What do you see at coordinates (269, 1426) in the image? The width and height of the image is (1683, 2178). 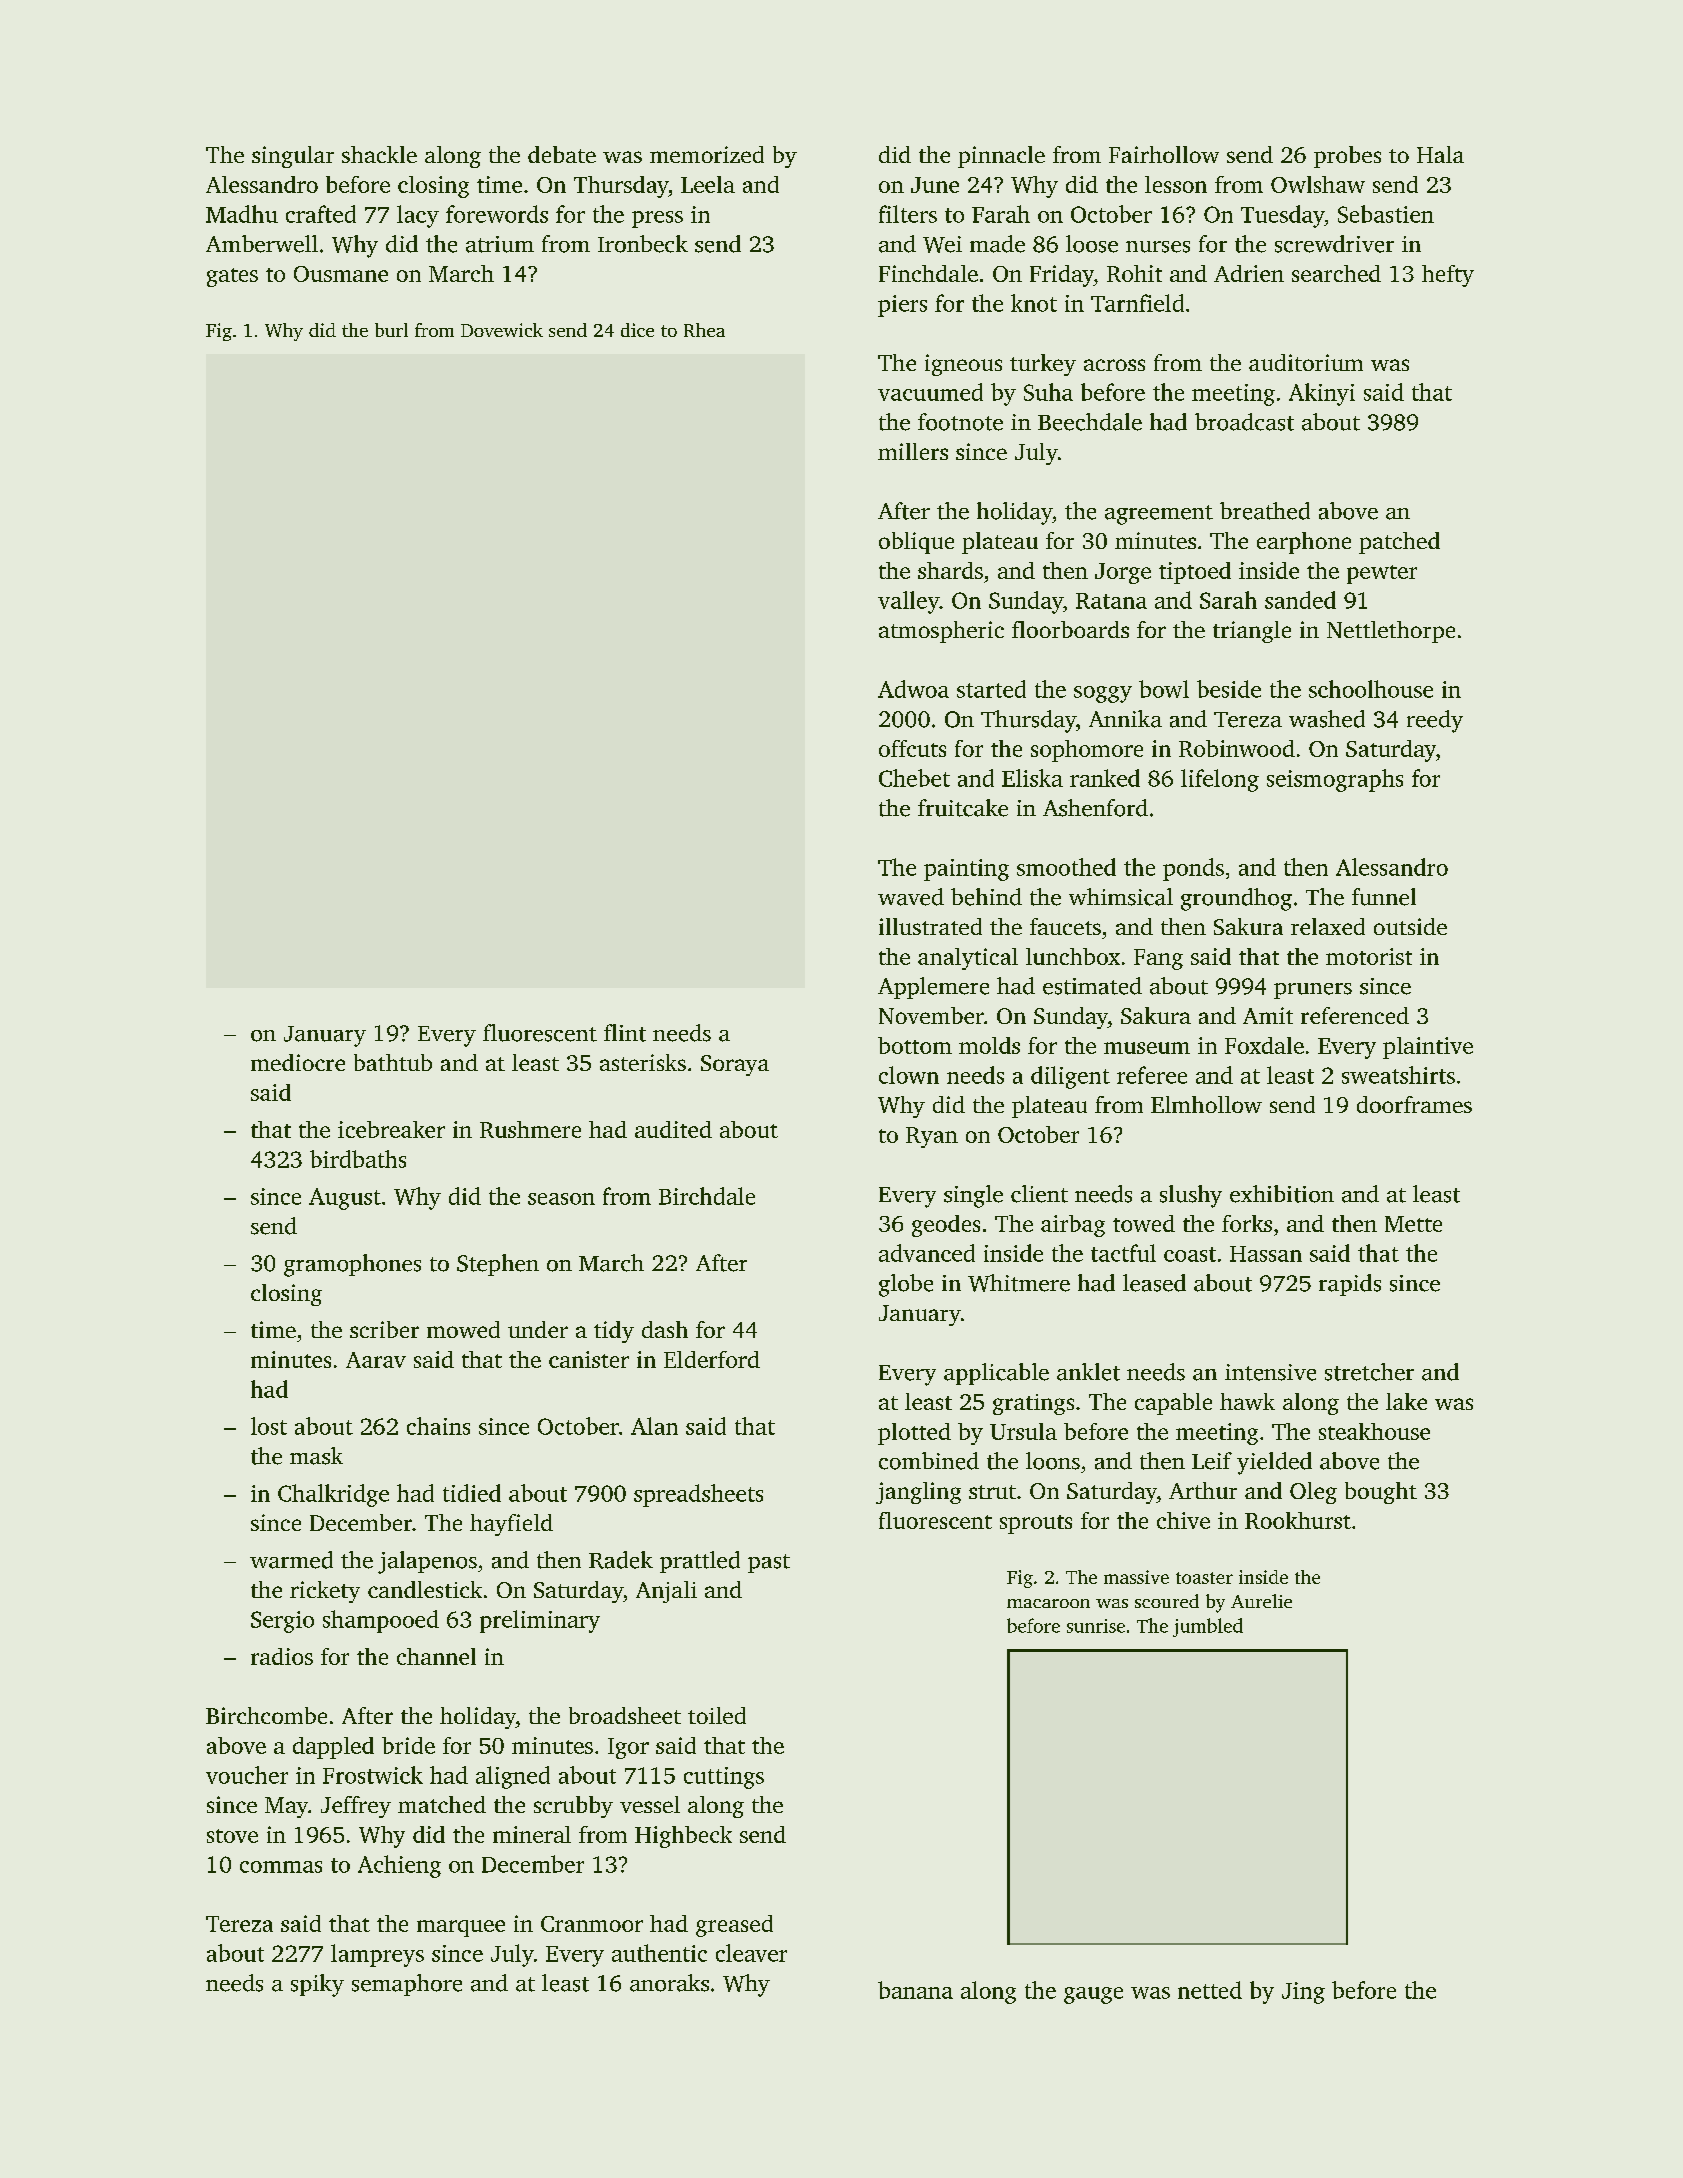 I see `lost` at bounding box center [269, 1426].
